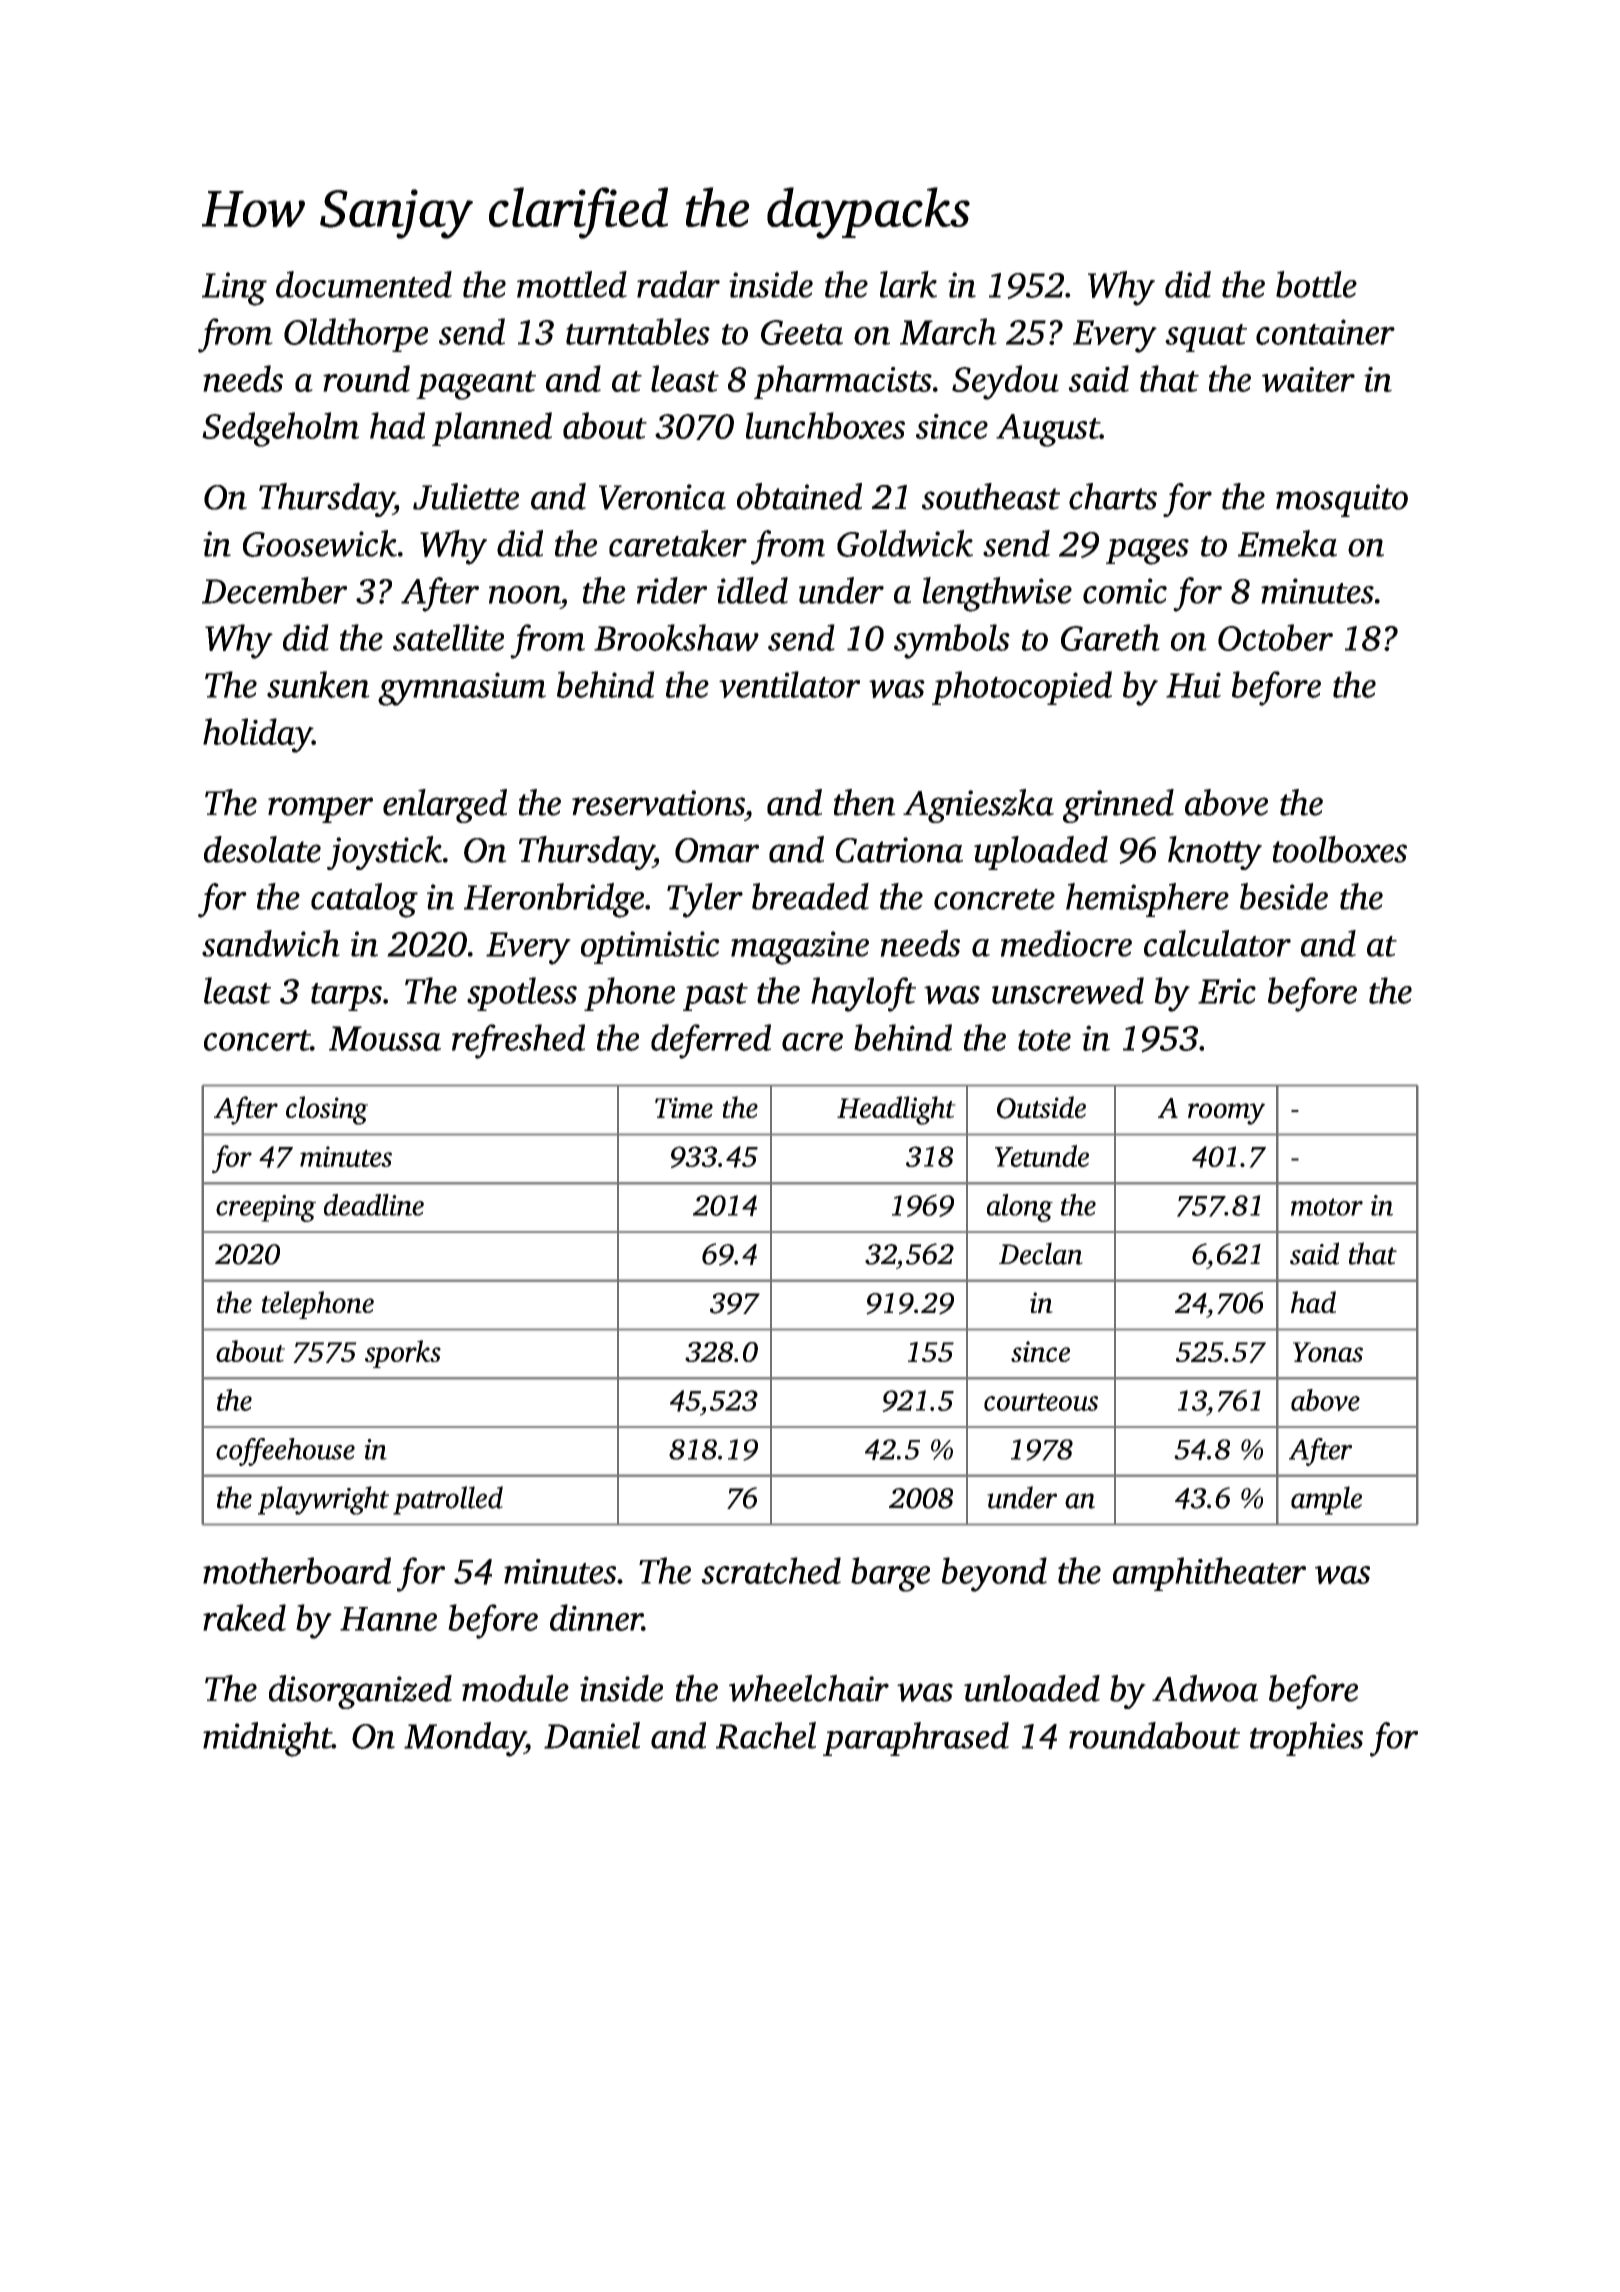 This screenshot has height=2292, width=1620. What do you see at coordinates (280, 429) in the screenshot?
I see `Sedgeholm` at bounding box center [280, 429].
